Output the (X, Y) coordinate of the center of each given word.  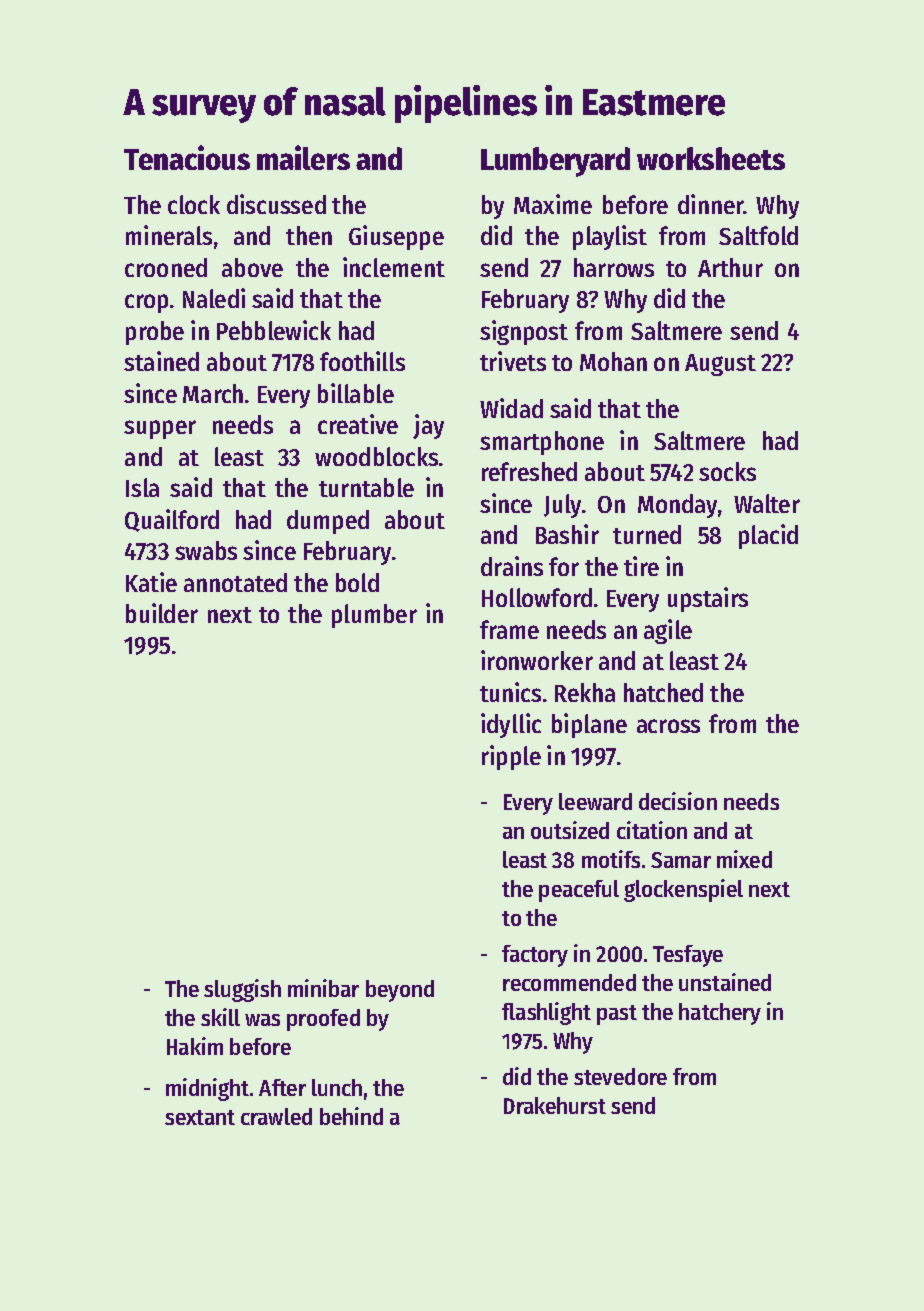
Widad (511, 408)
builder (162, 613)
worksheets (711, 158)
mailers (303, 157)
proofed (323, 1020)
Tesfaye (688, 956)
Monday (677, 506)
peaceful (579, 891)
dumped (328, 522)
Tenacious (187, 157)
